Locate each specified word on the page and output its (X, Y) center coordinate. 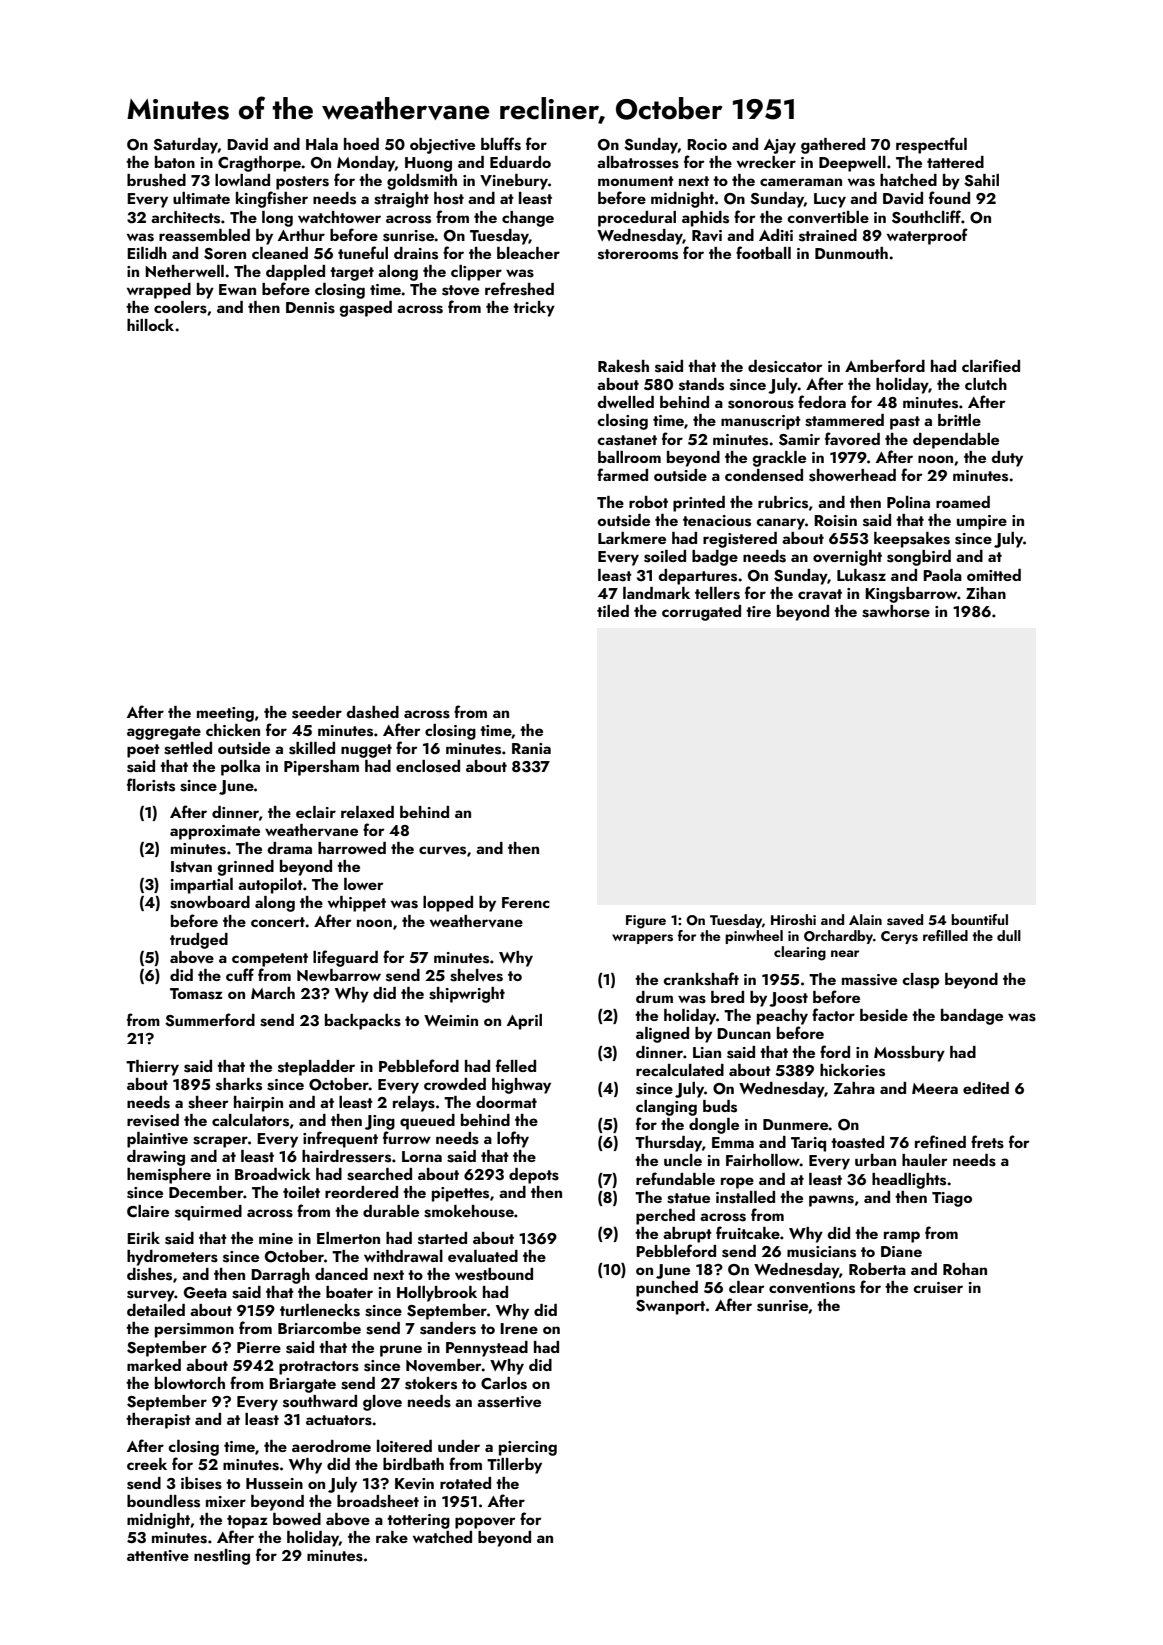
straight (401, 200)
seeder (317, 712)
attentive (158, 1556)
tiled (613, 611)
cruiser (938, 1288)
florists (151, 785)
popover (485, 1523)
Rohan (965, 1269)
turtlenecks (320, 1310)
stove (460, 290)
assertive (509, 1402)
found (949, 197)
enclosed (428, 766)
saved (905, 920)
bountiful (979, 919)
